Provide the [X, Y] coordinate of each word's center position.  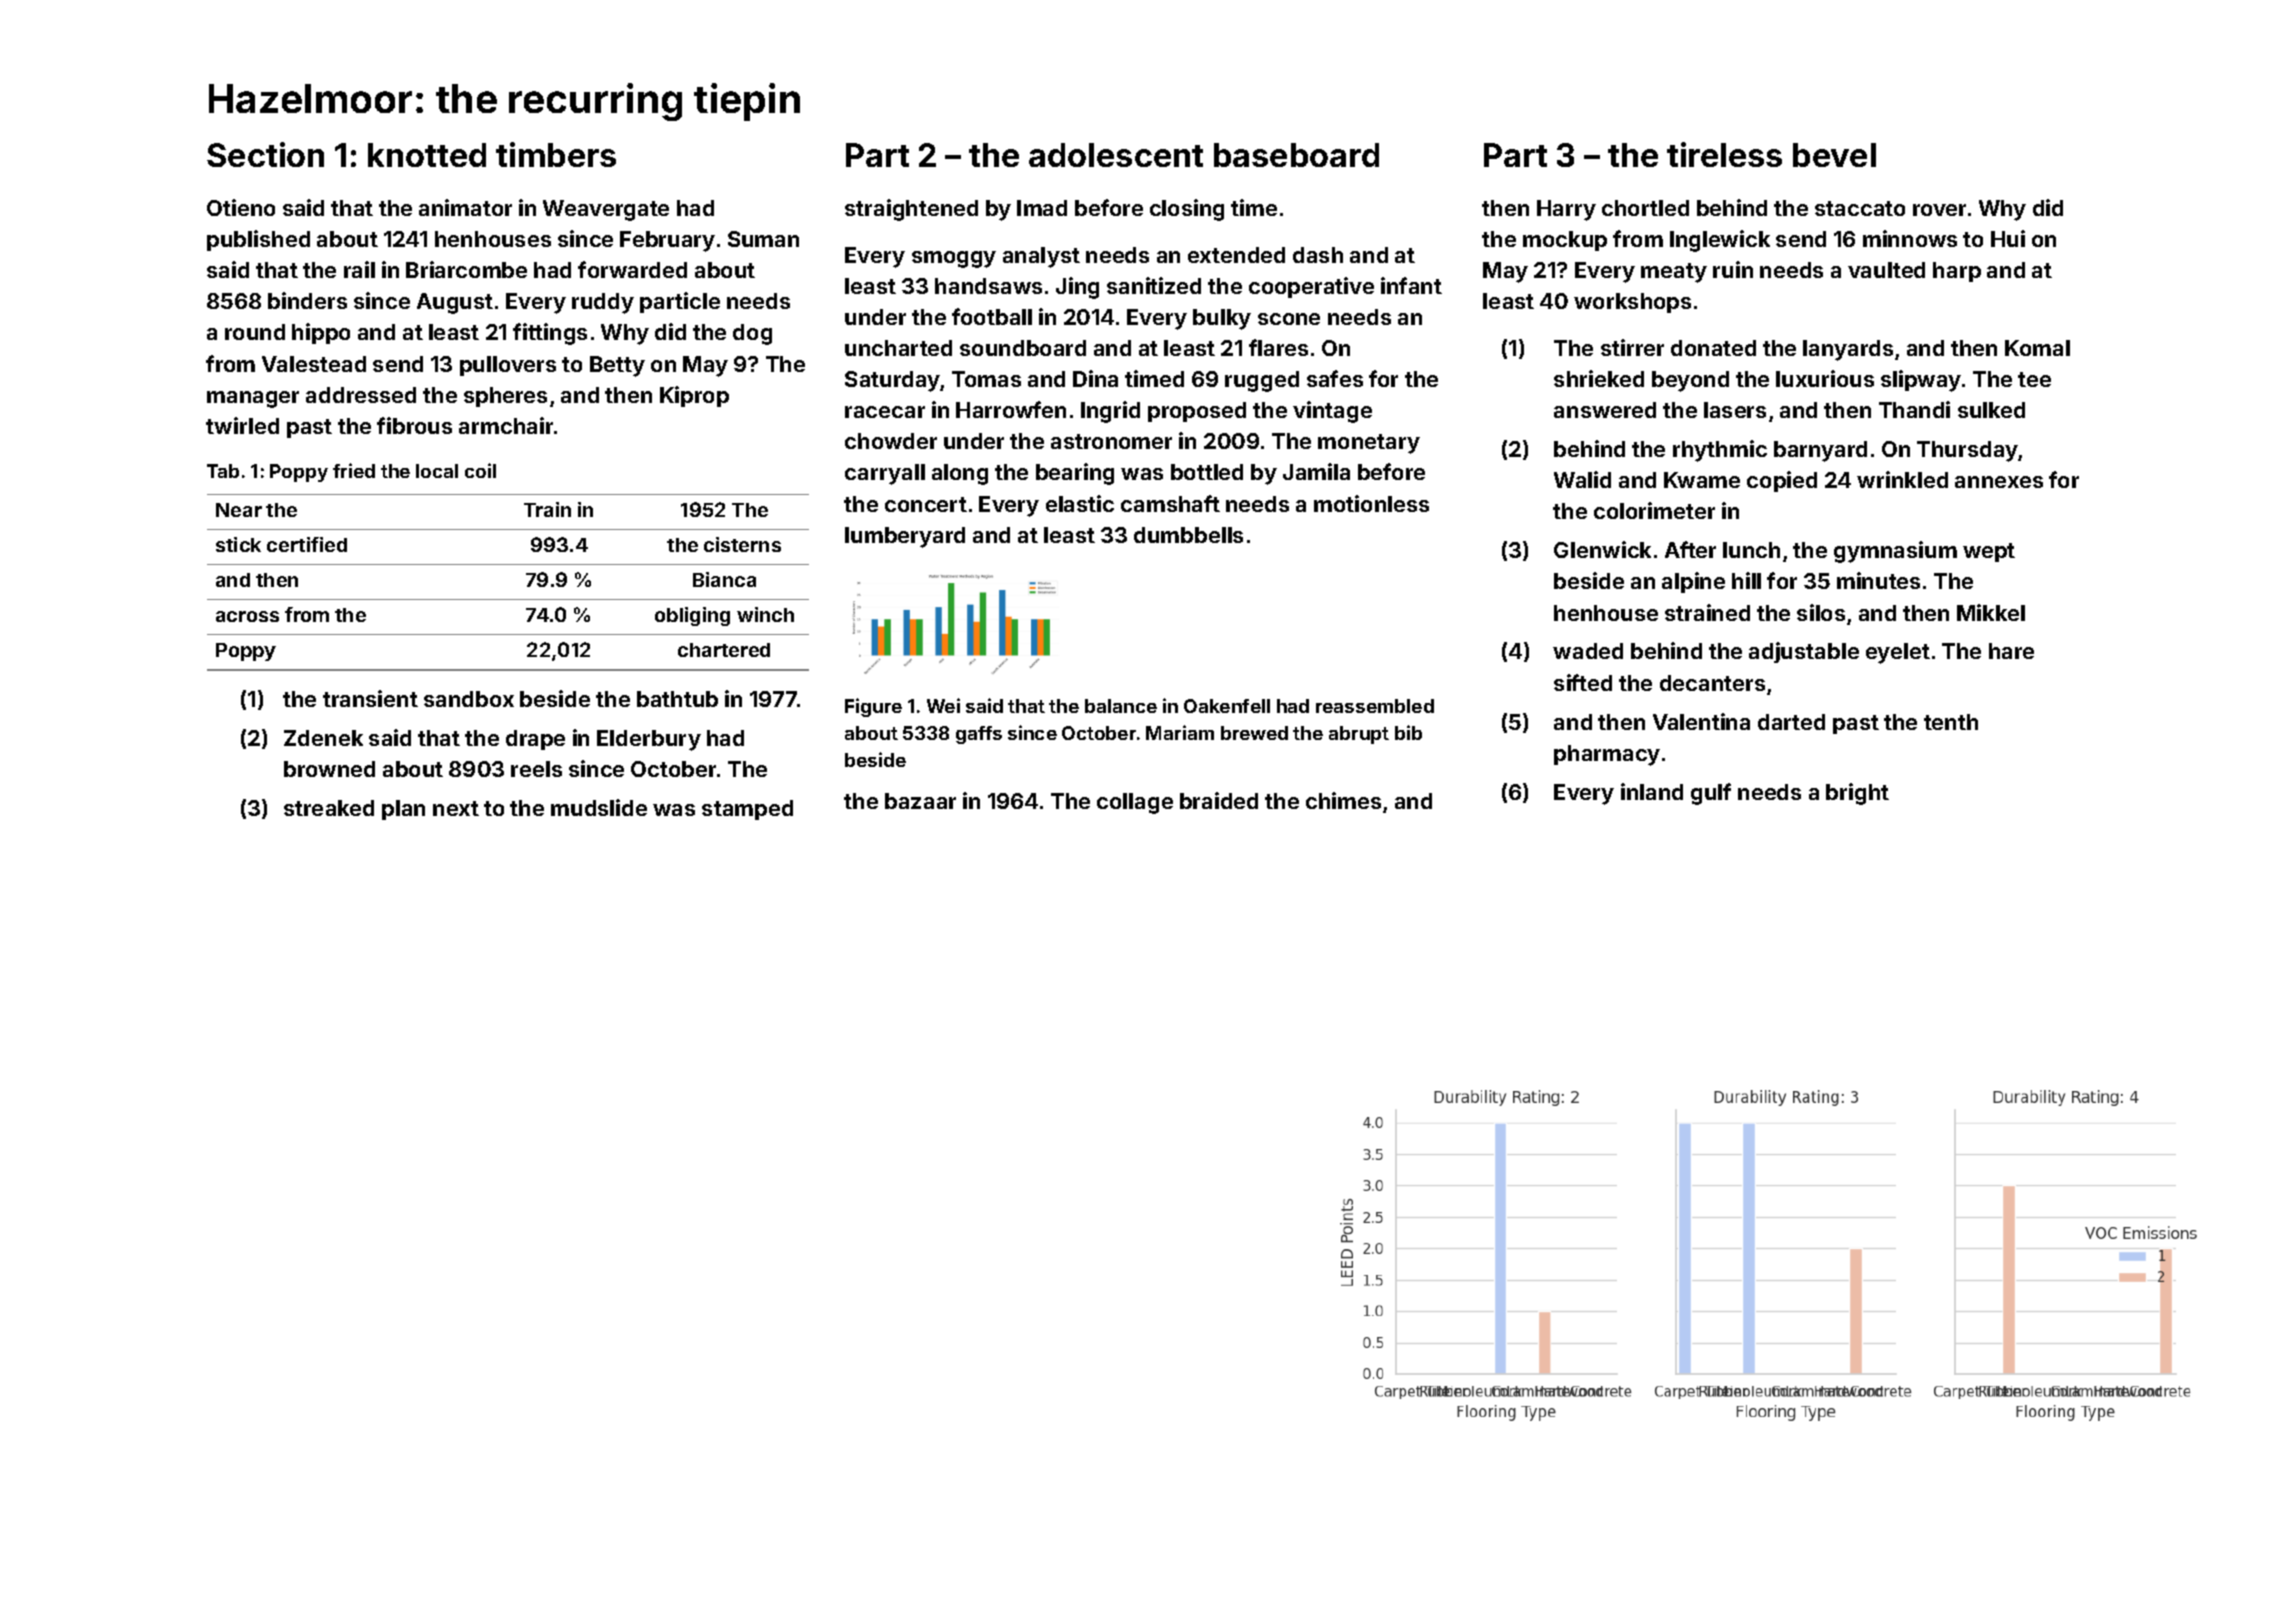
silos [1821, 612]
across [247, 616]
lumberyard [905, 537]
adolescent [1116, 155]
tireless [1724, 154]
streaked [329, 808]
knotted [427, 155]
